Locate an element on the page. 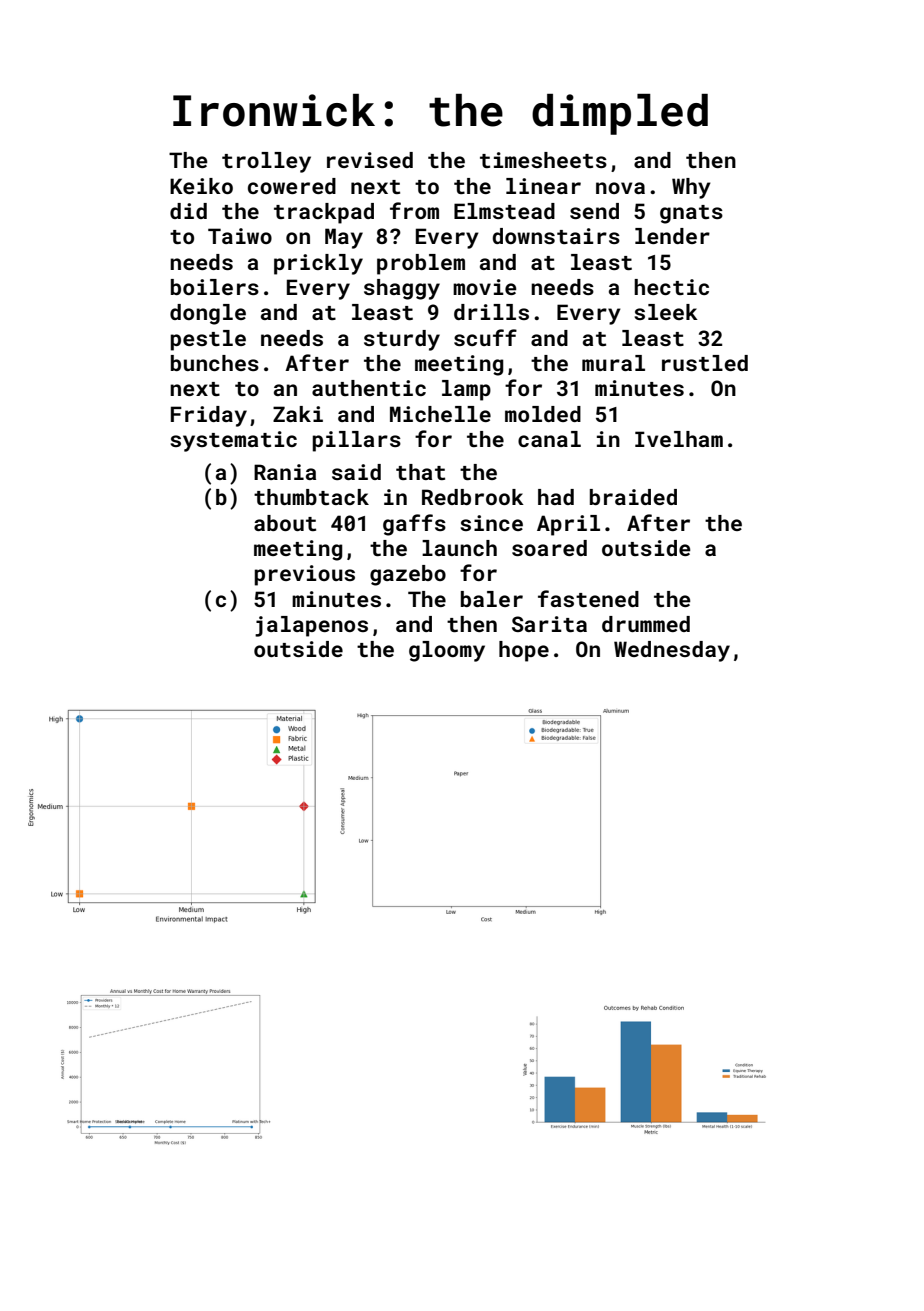 This page has width=924, height=1311. since is located at coordinates (491, 523).
